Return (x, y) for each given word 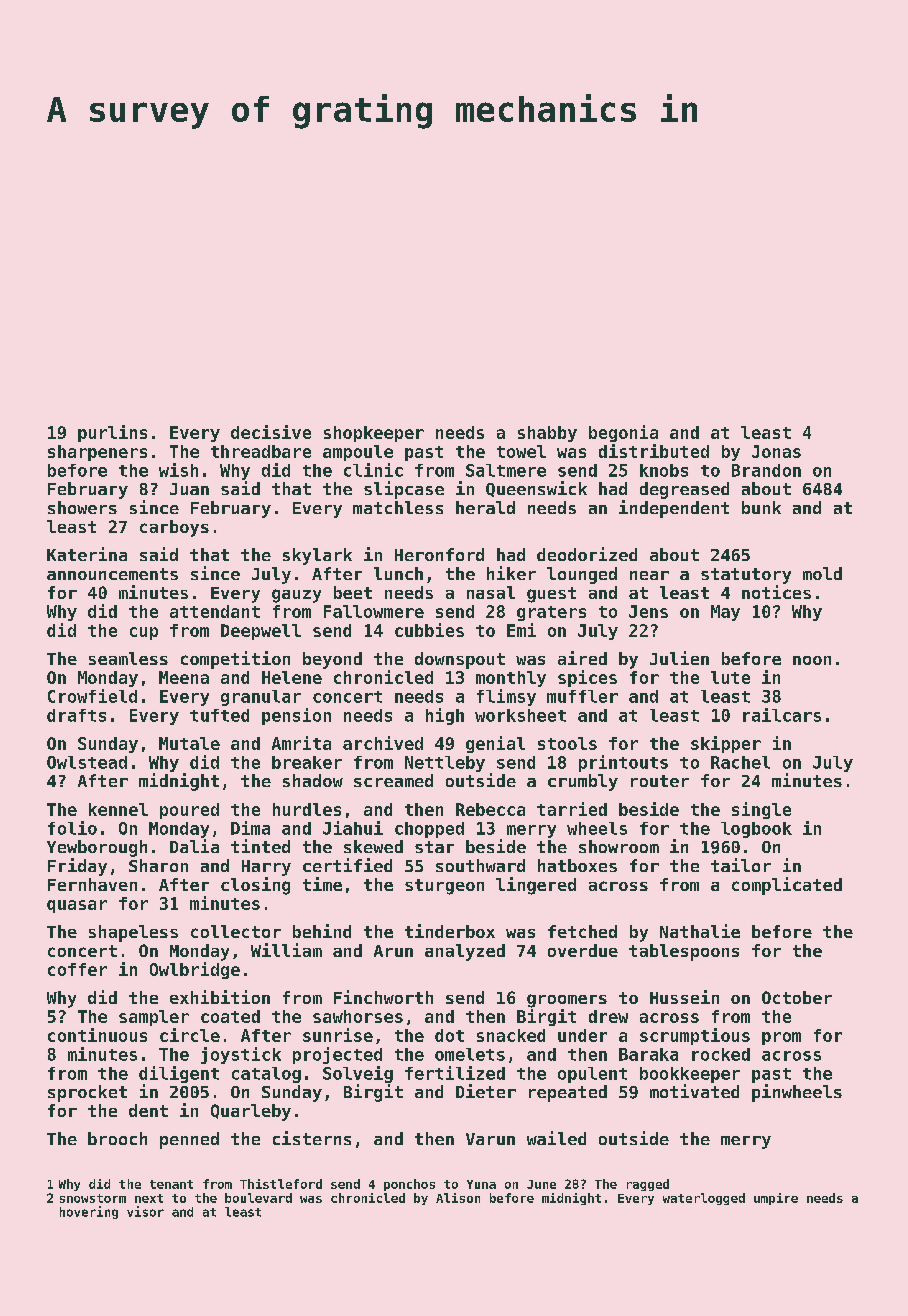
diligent (179, 1074)
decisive (271, 432)
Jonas (776, 451)
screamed (393, 780)
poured (189, 811)
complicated (787, 886)
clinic (373, 470)
